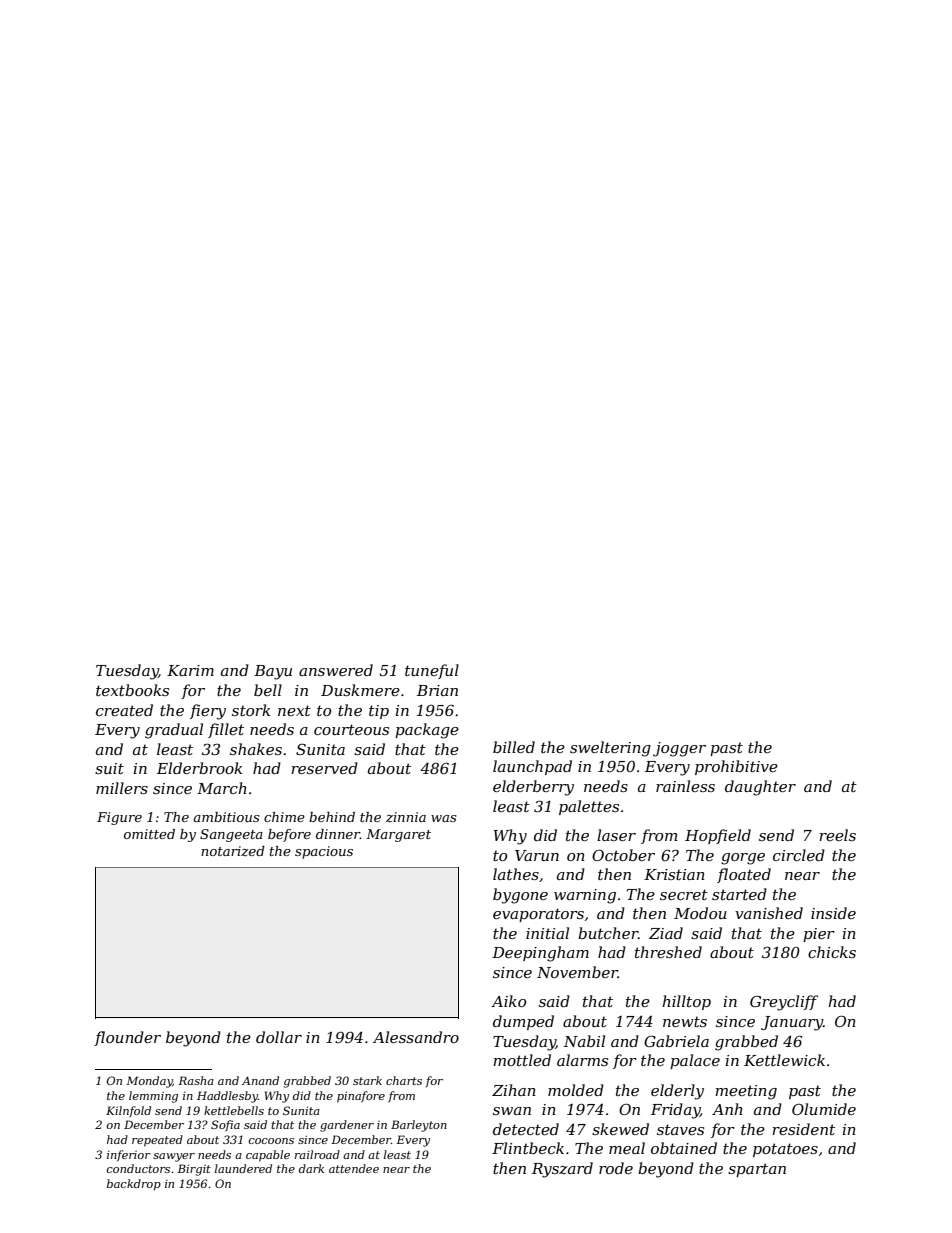  I want to click on March, so click(222, 788).
